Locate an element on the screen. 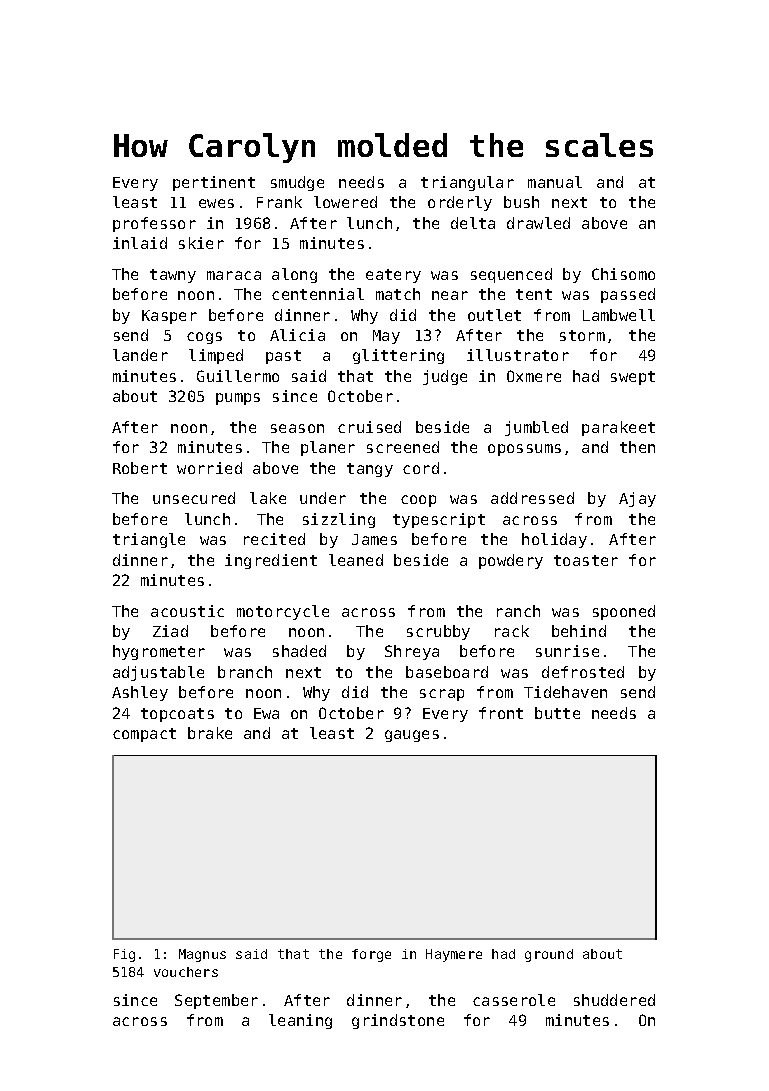  Ajay is located at coordinates (637, 499).
